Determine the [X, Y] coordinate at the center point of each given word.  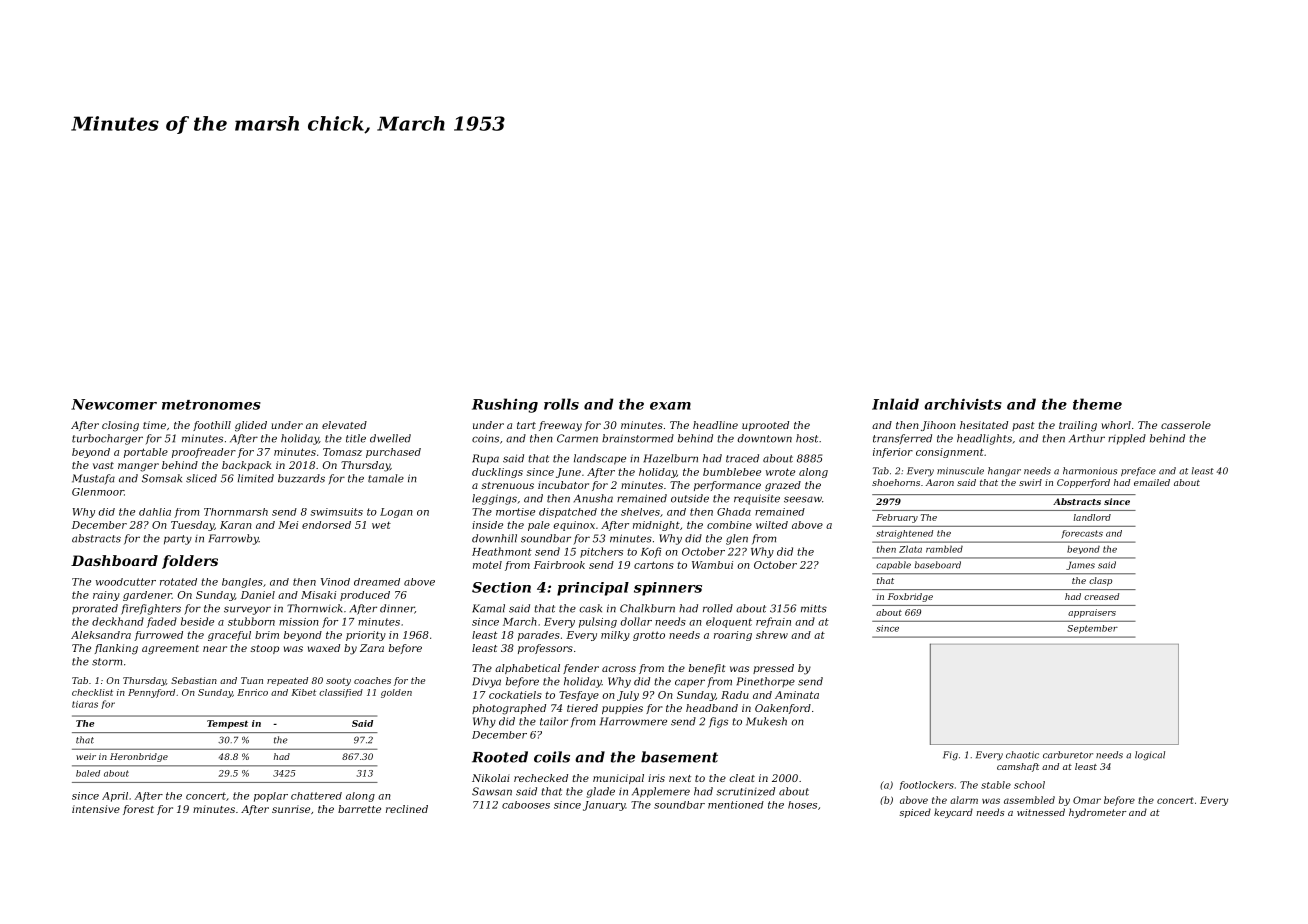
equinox [574, 526]
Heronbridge [139, 757]
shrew [772, 635]
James [1080, 565]
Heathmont [502, 551]
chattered [316, 796]
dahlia [155, 512]
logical [1150, 756]
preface [1138, 471]
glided [251, 426]
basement [679, 757]
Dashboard [114, 560]
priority [366, 636]
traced [742, 458]
